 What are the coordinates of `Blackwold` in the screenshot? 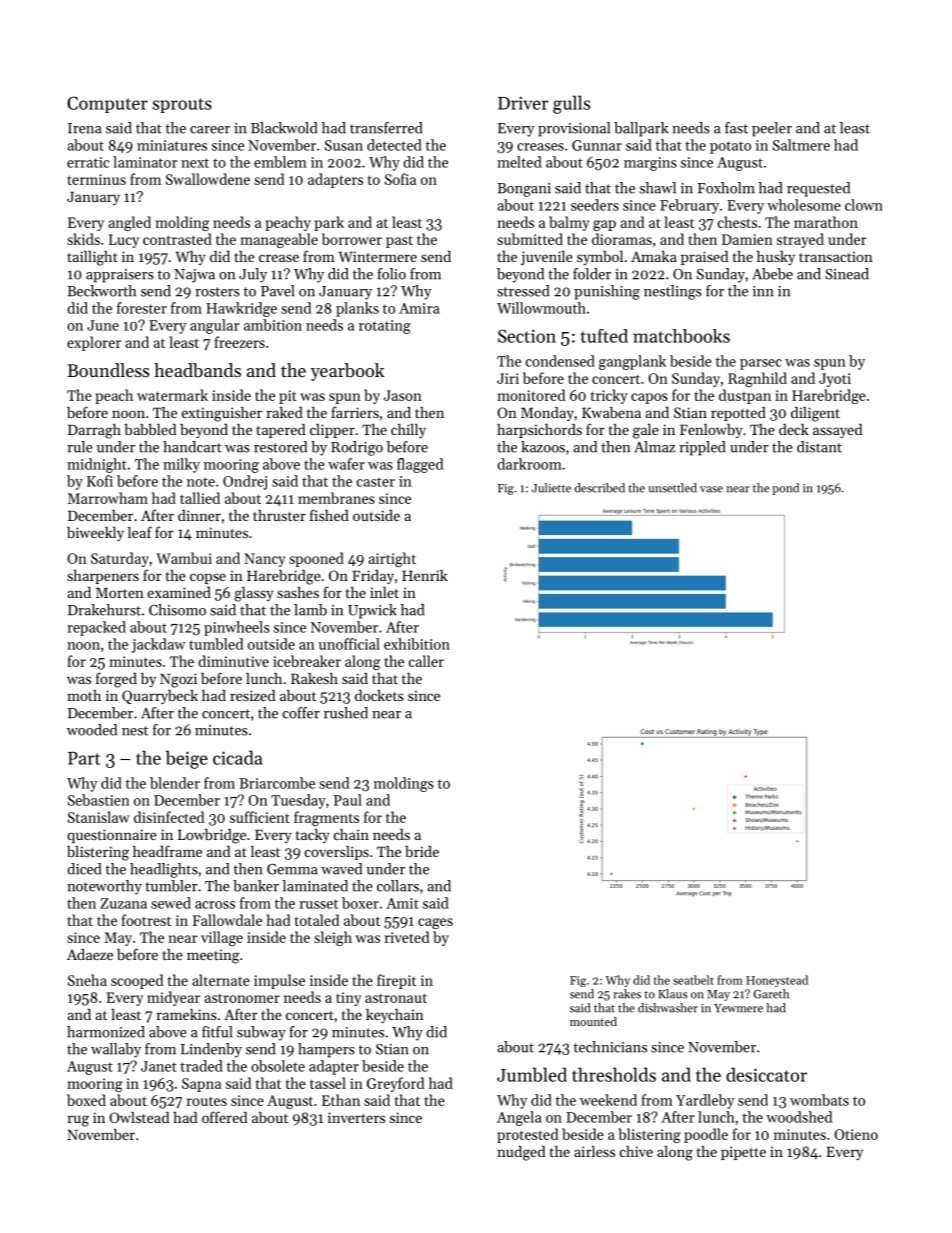 It's located at (284, 128).
